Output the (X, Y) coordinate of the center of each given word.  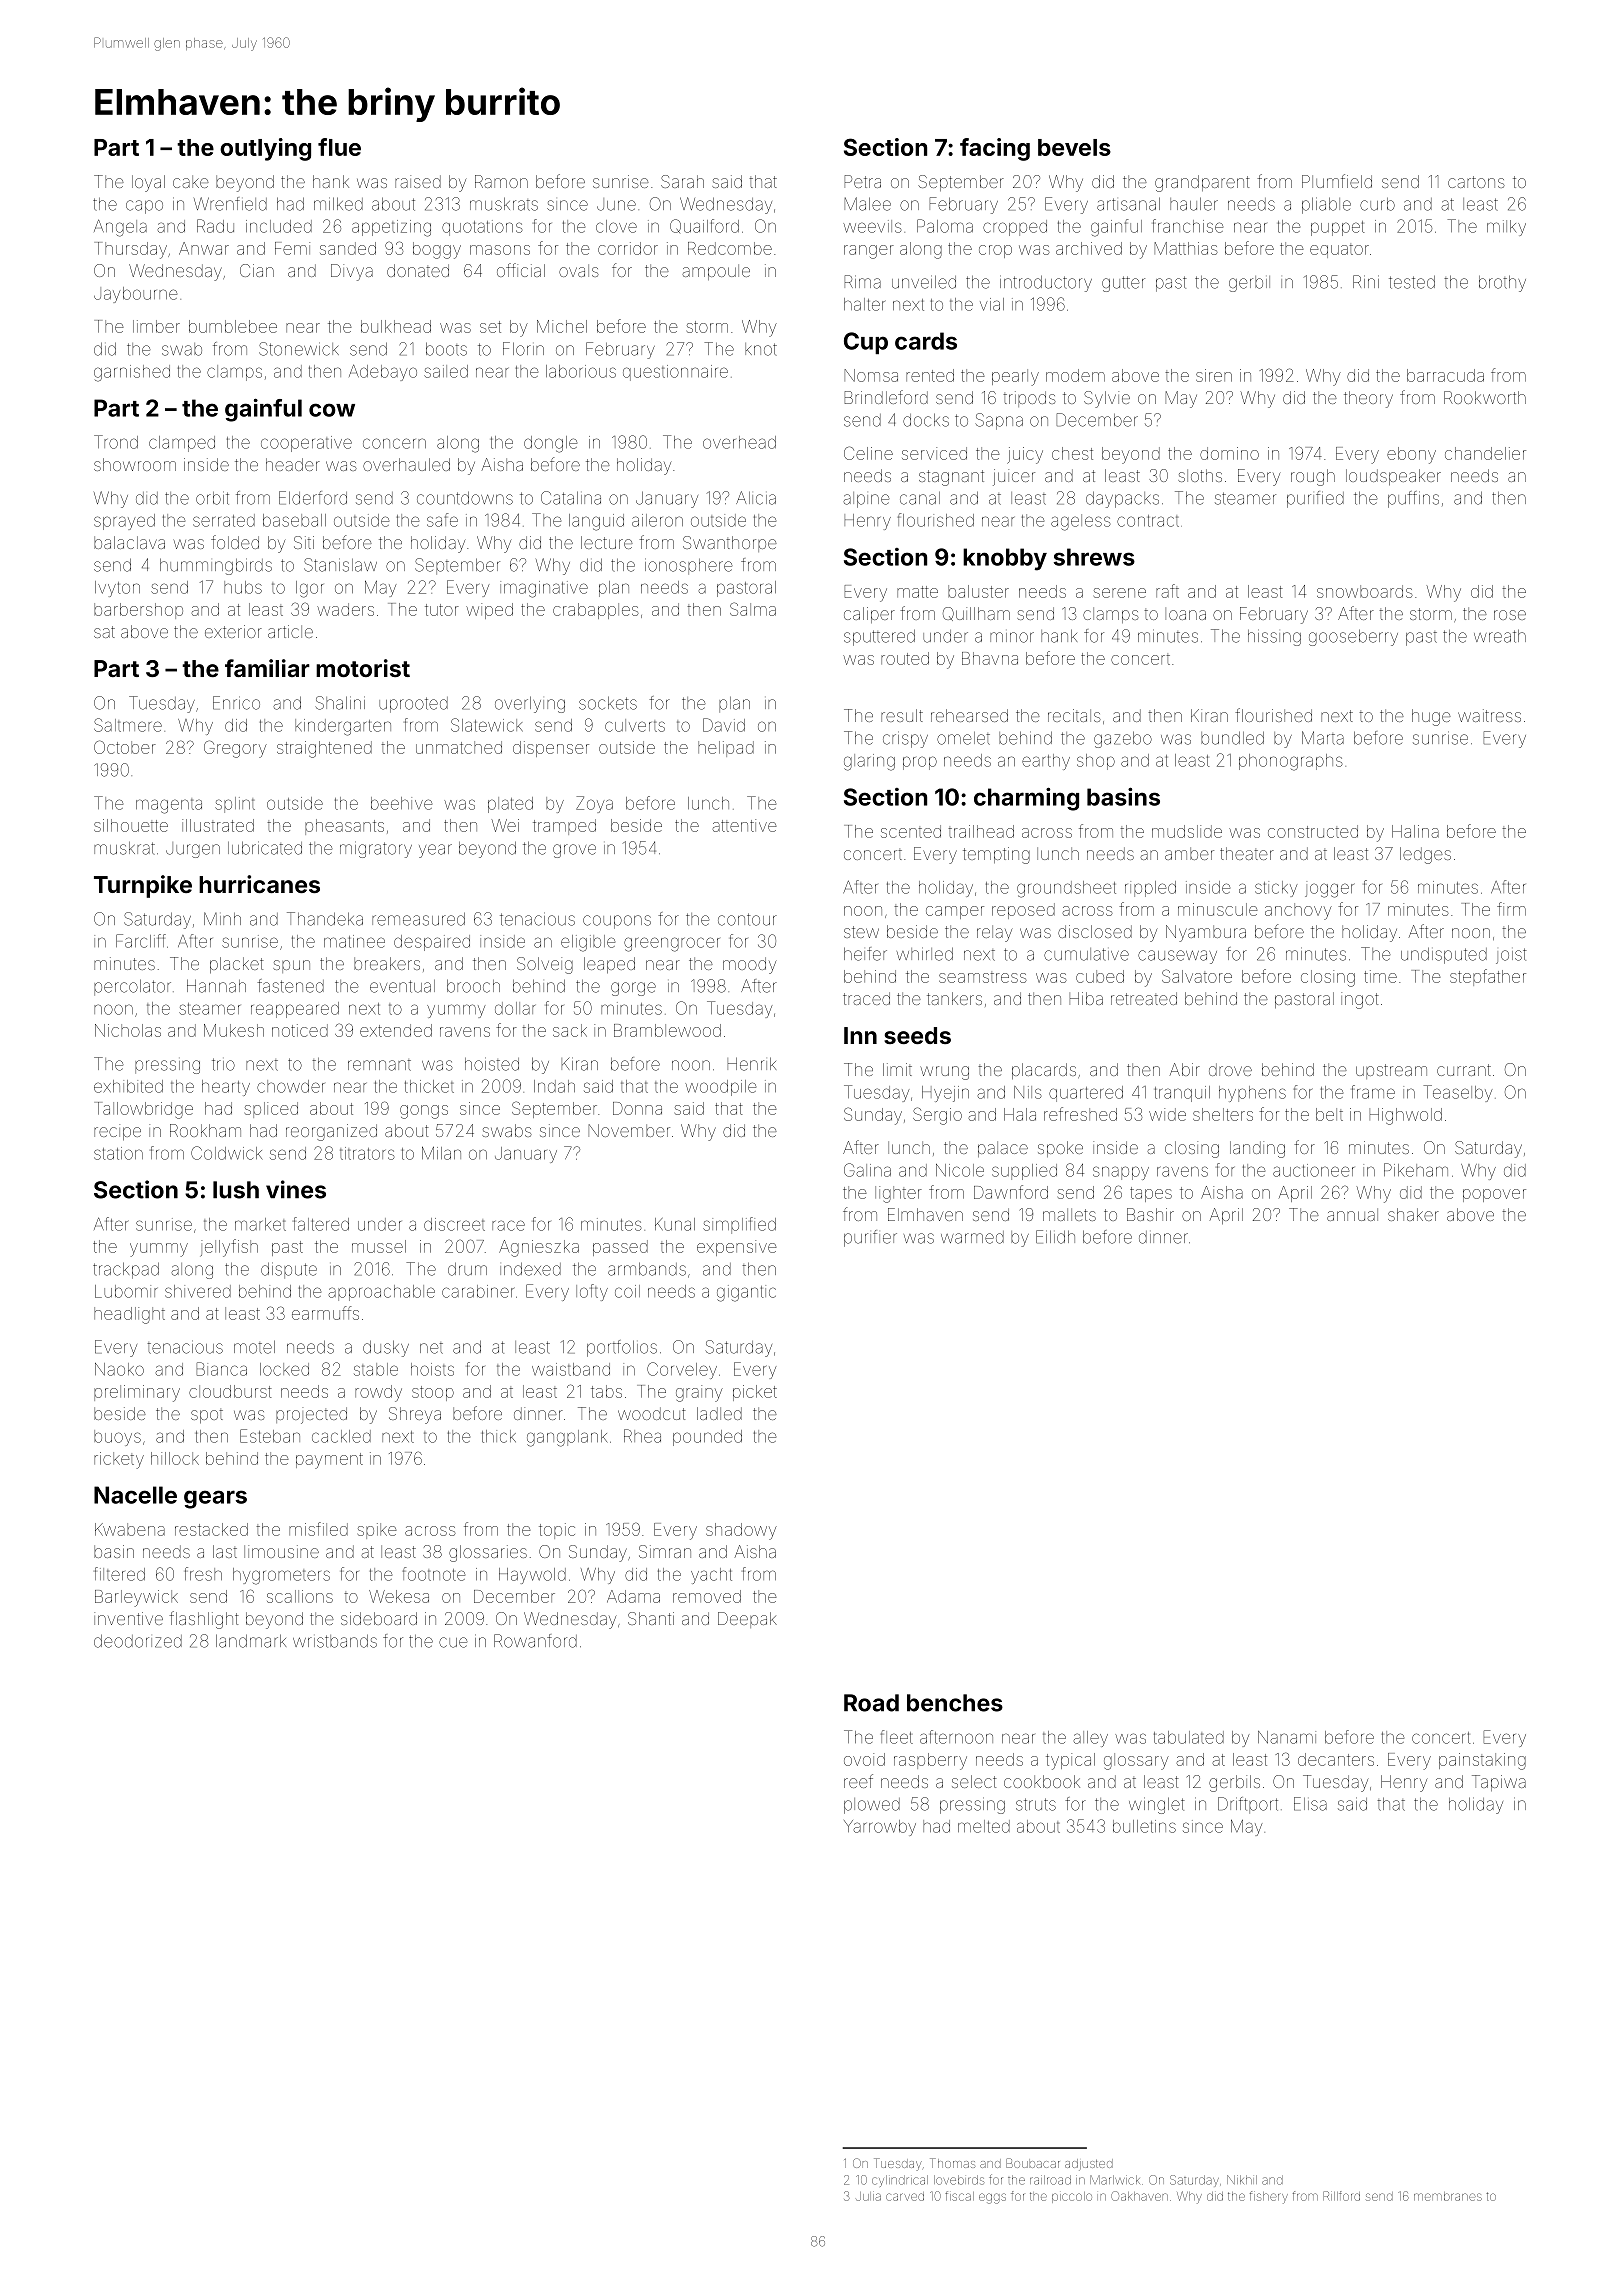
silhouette (131, 825)
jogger (1330, 890)
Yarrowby (880, 1828)
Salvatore (1197, 976)
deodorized (138, 1641)
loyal (148, 183)
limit (897, 1069)
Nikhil (1242, 2179)
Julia (868, 2196)
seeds (917, 1035)
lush (236, 1190)
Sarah (682, 181)
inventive (128, 1618)
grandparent (1202, 183)
